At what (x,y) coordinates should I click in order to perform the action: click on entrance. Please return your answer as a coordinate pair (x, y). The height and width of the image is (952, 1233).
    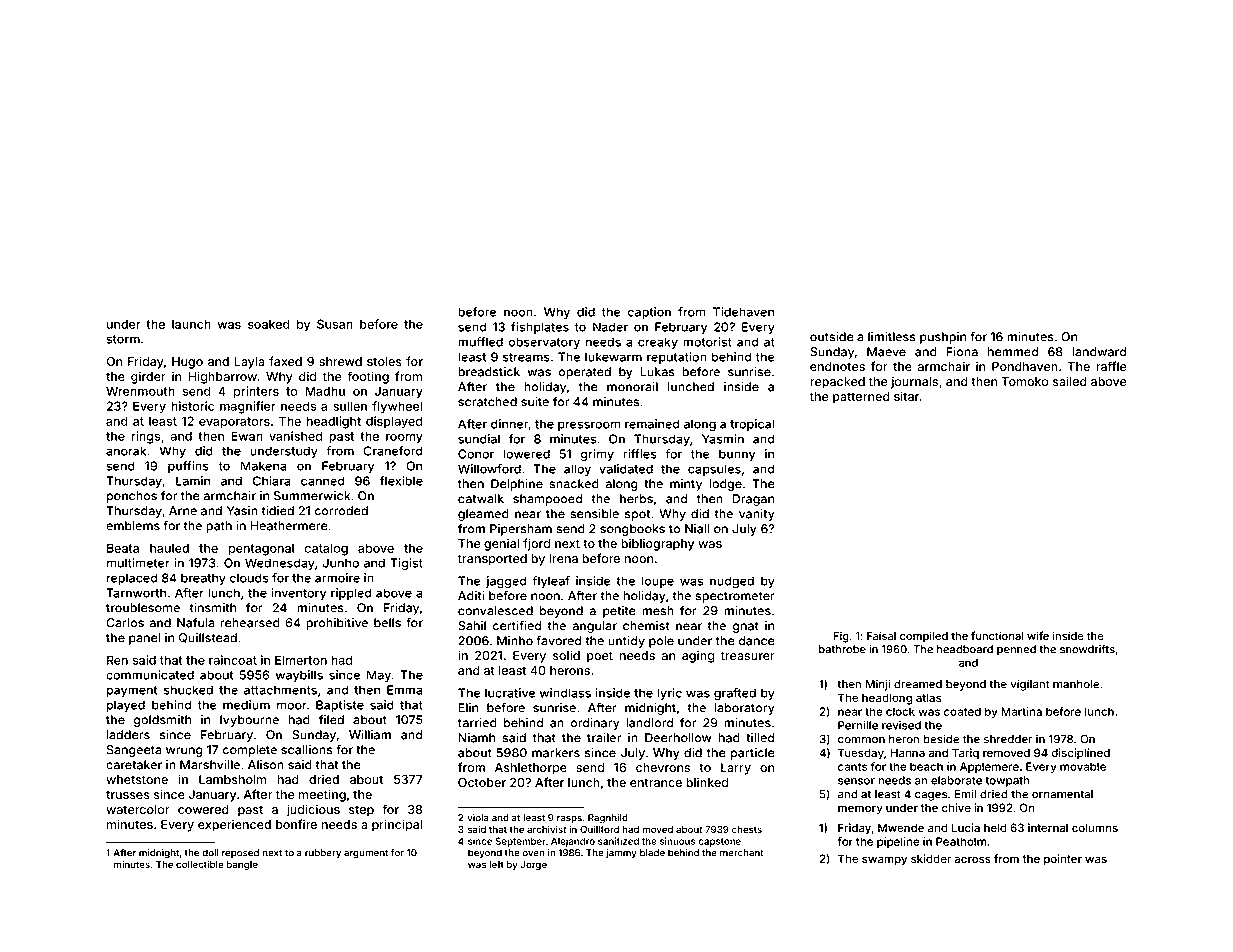
    Looking at the image, I should click on (656, 782).
